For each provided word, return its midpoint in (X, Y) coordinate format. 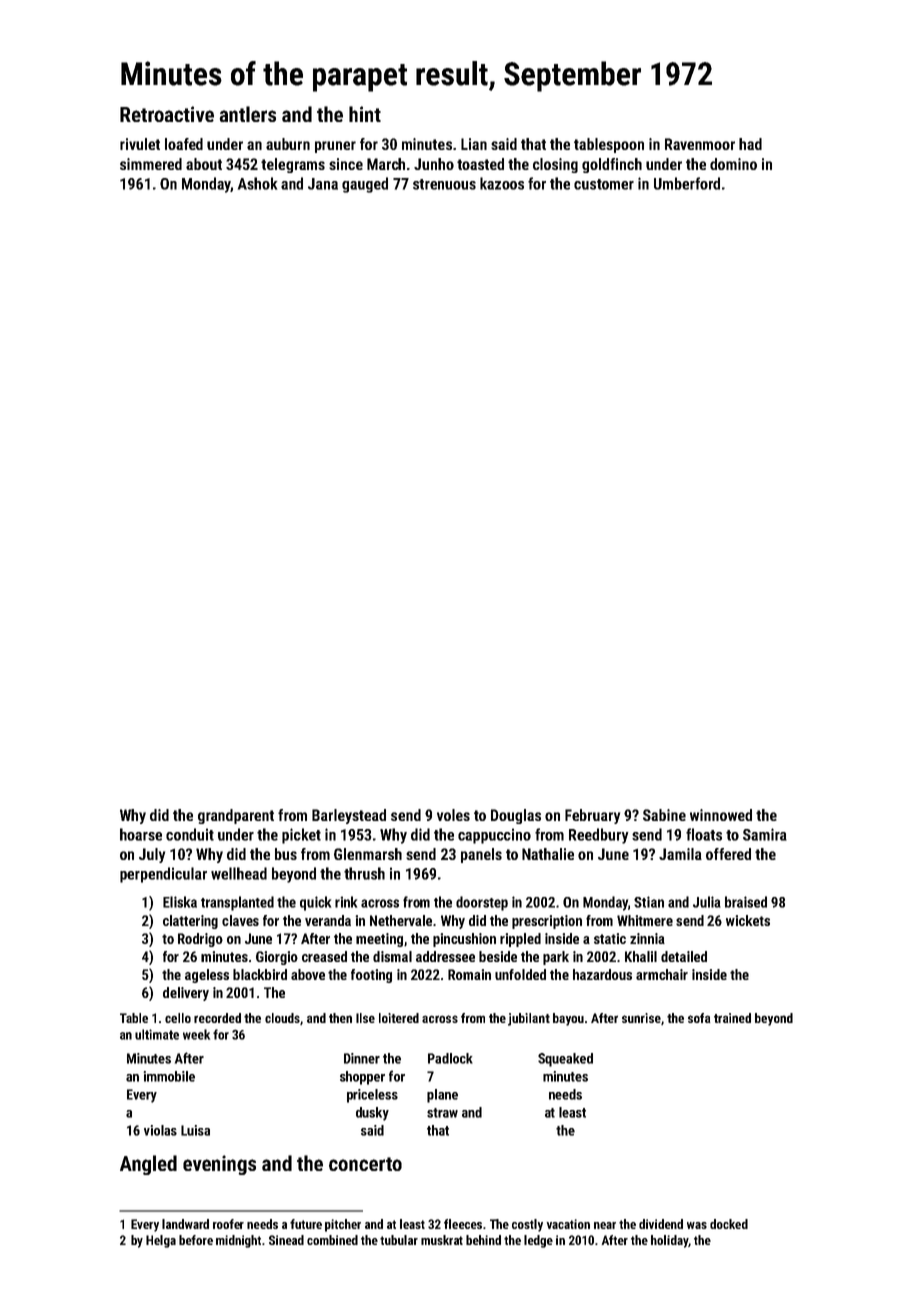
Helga (161, 1241)
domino (733, 164)
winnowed (721, 815)
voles (453, 815)
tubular (399, 1240)
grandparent (236, 816)
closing (555, 165)
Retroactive (167, 114)
